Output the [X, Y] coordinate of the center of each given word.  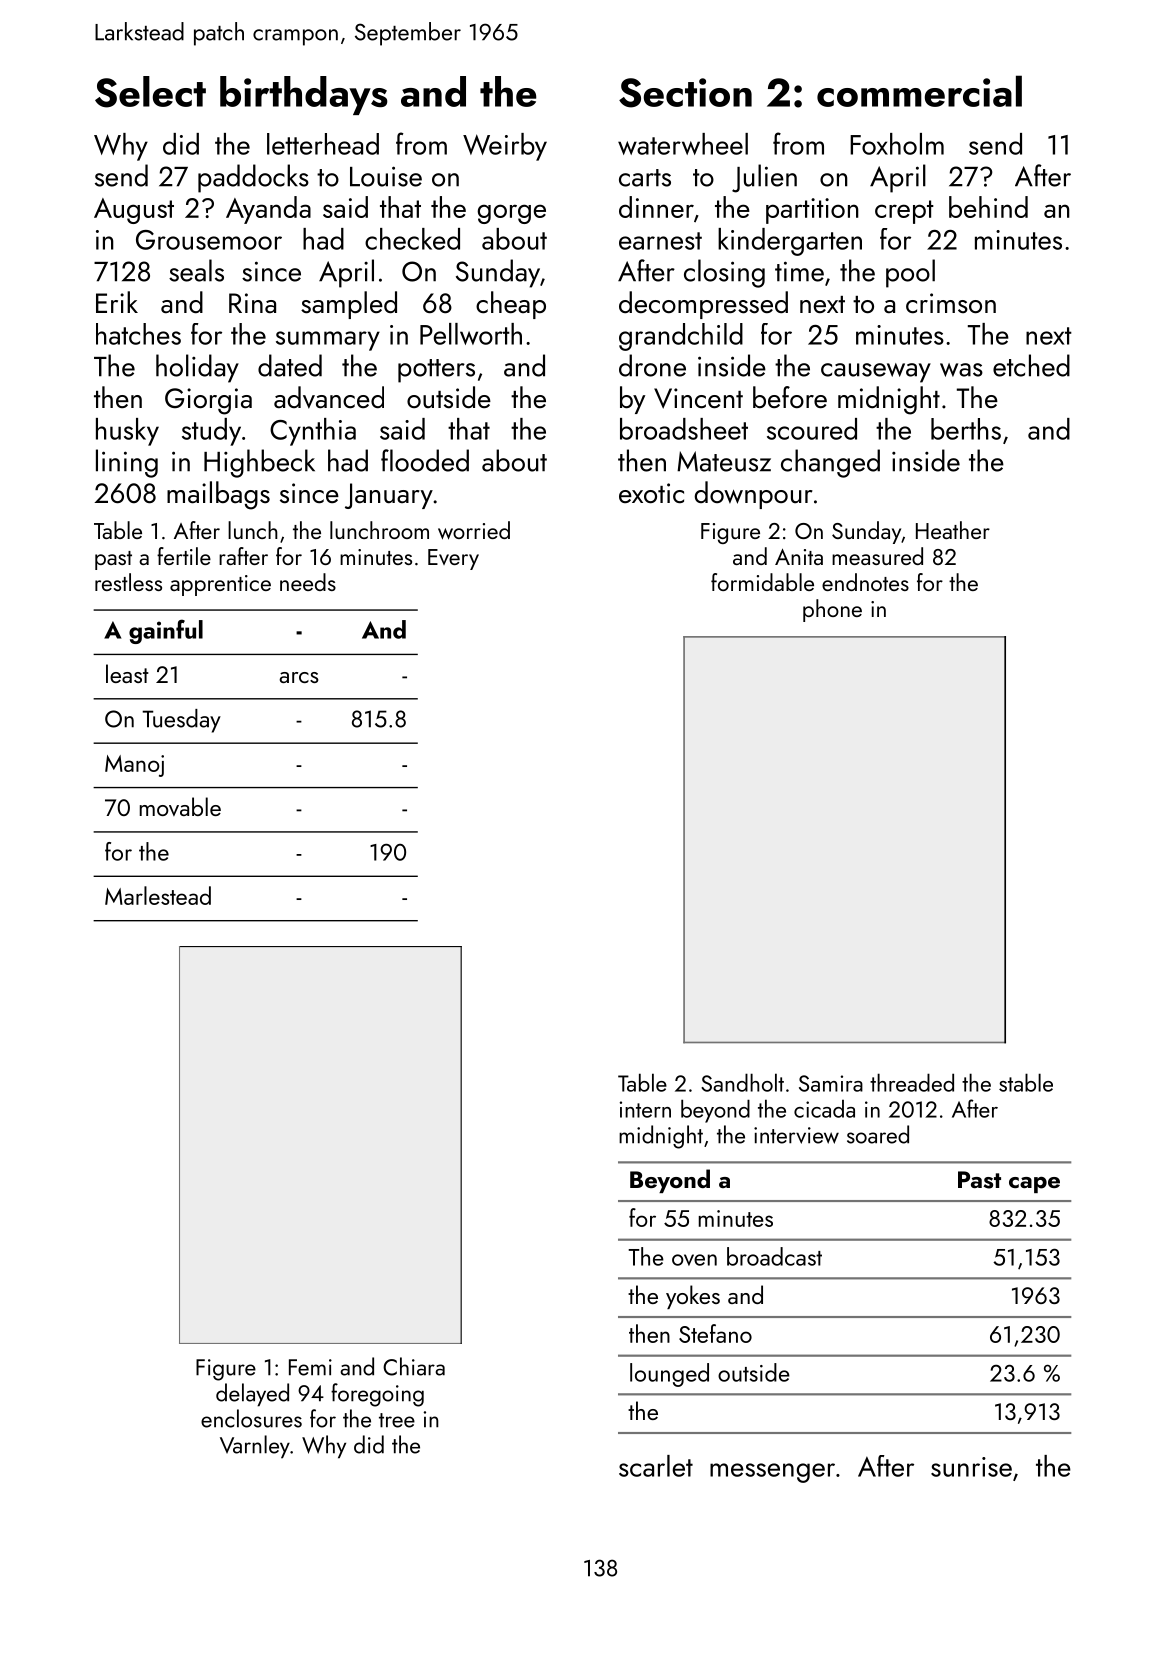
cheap [511, 305]
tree [397, 1420]
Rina [252, 303]
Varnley [255, 1447]
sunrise [971, 1467]
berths [966, 429]
